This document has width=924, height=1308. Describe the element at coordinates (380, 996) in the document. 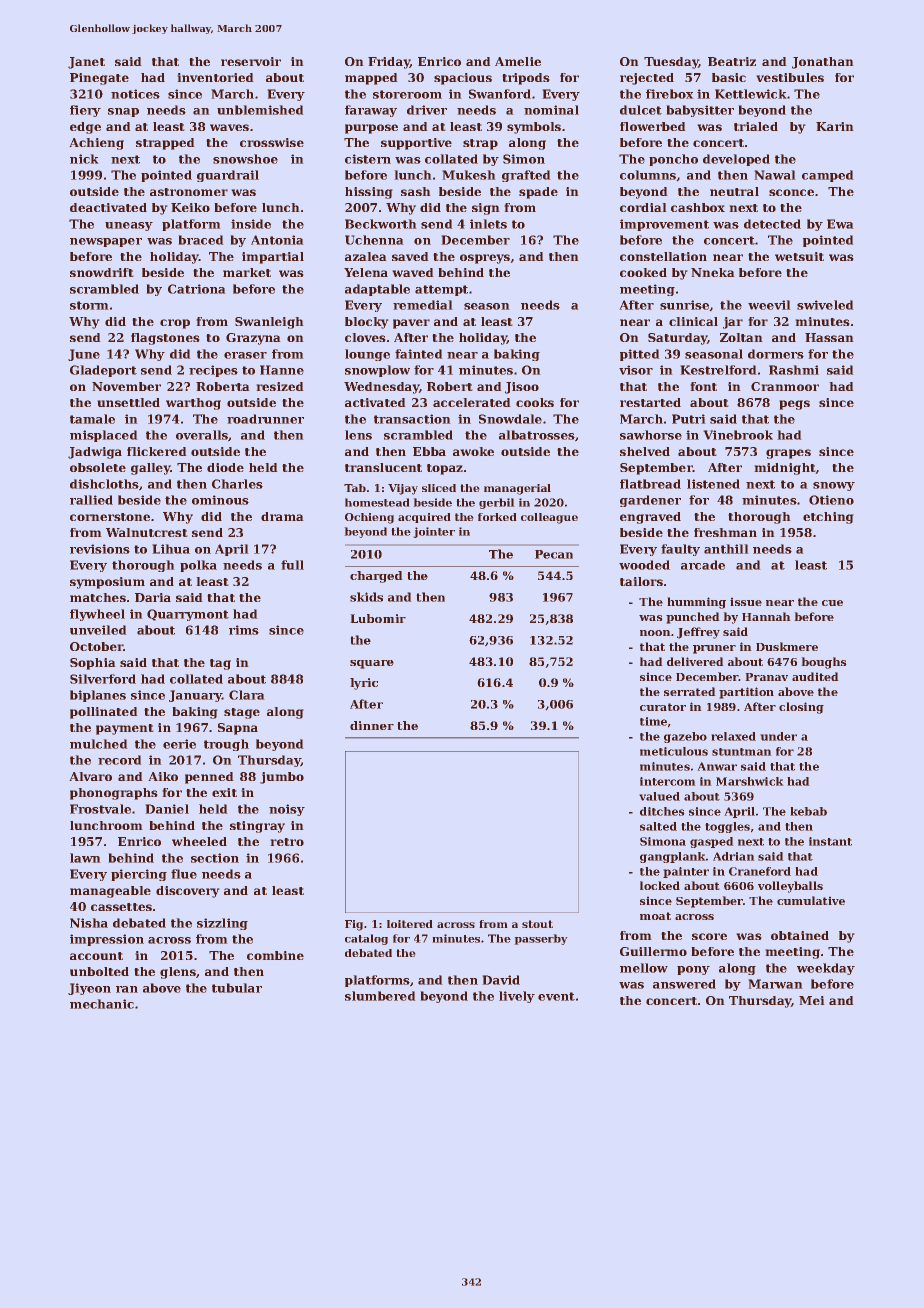

I see `slumbered` at that location.
